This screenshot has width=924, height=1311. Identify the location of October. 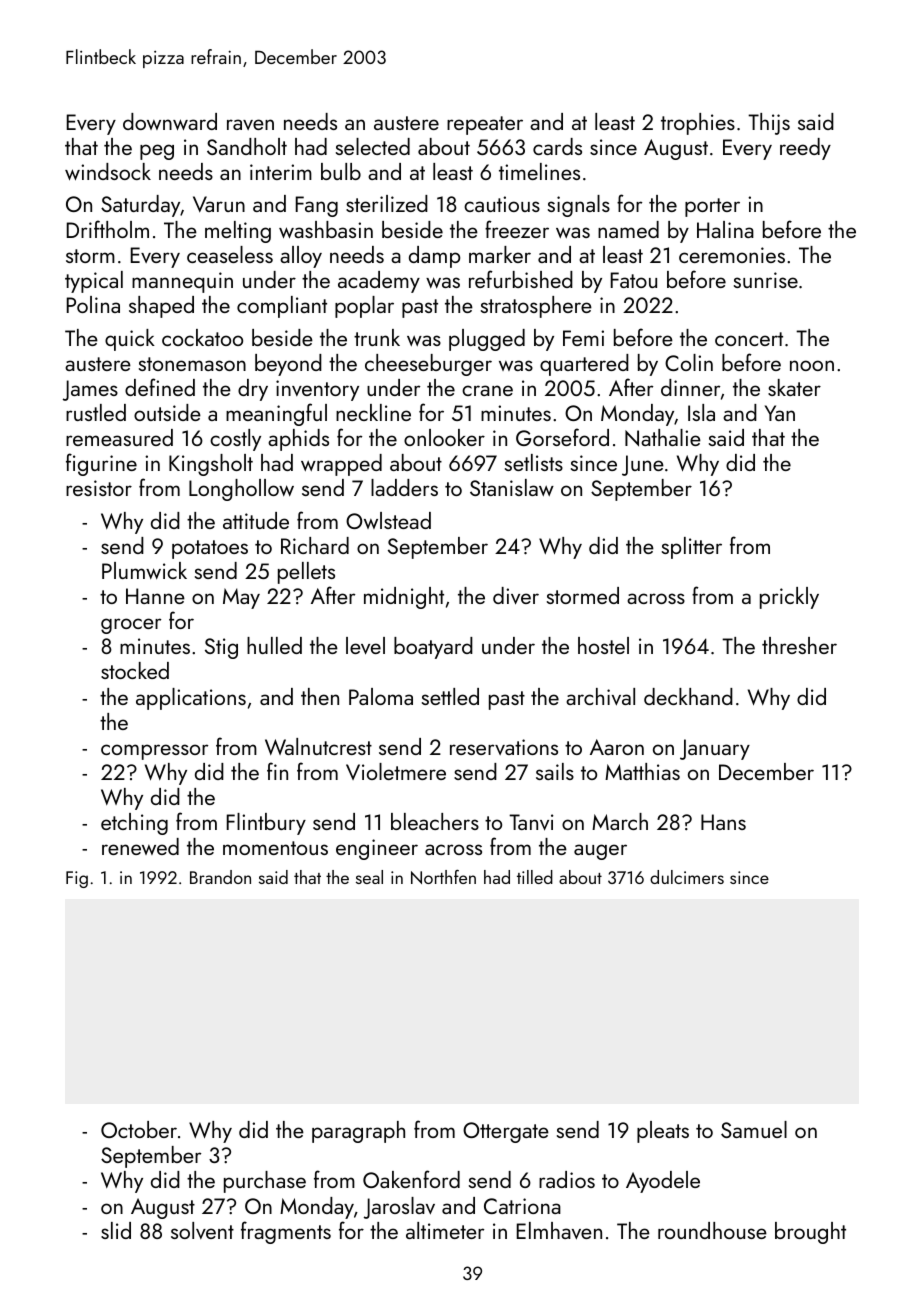
(139, 1129).
